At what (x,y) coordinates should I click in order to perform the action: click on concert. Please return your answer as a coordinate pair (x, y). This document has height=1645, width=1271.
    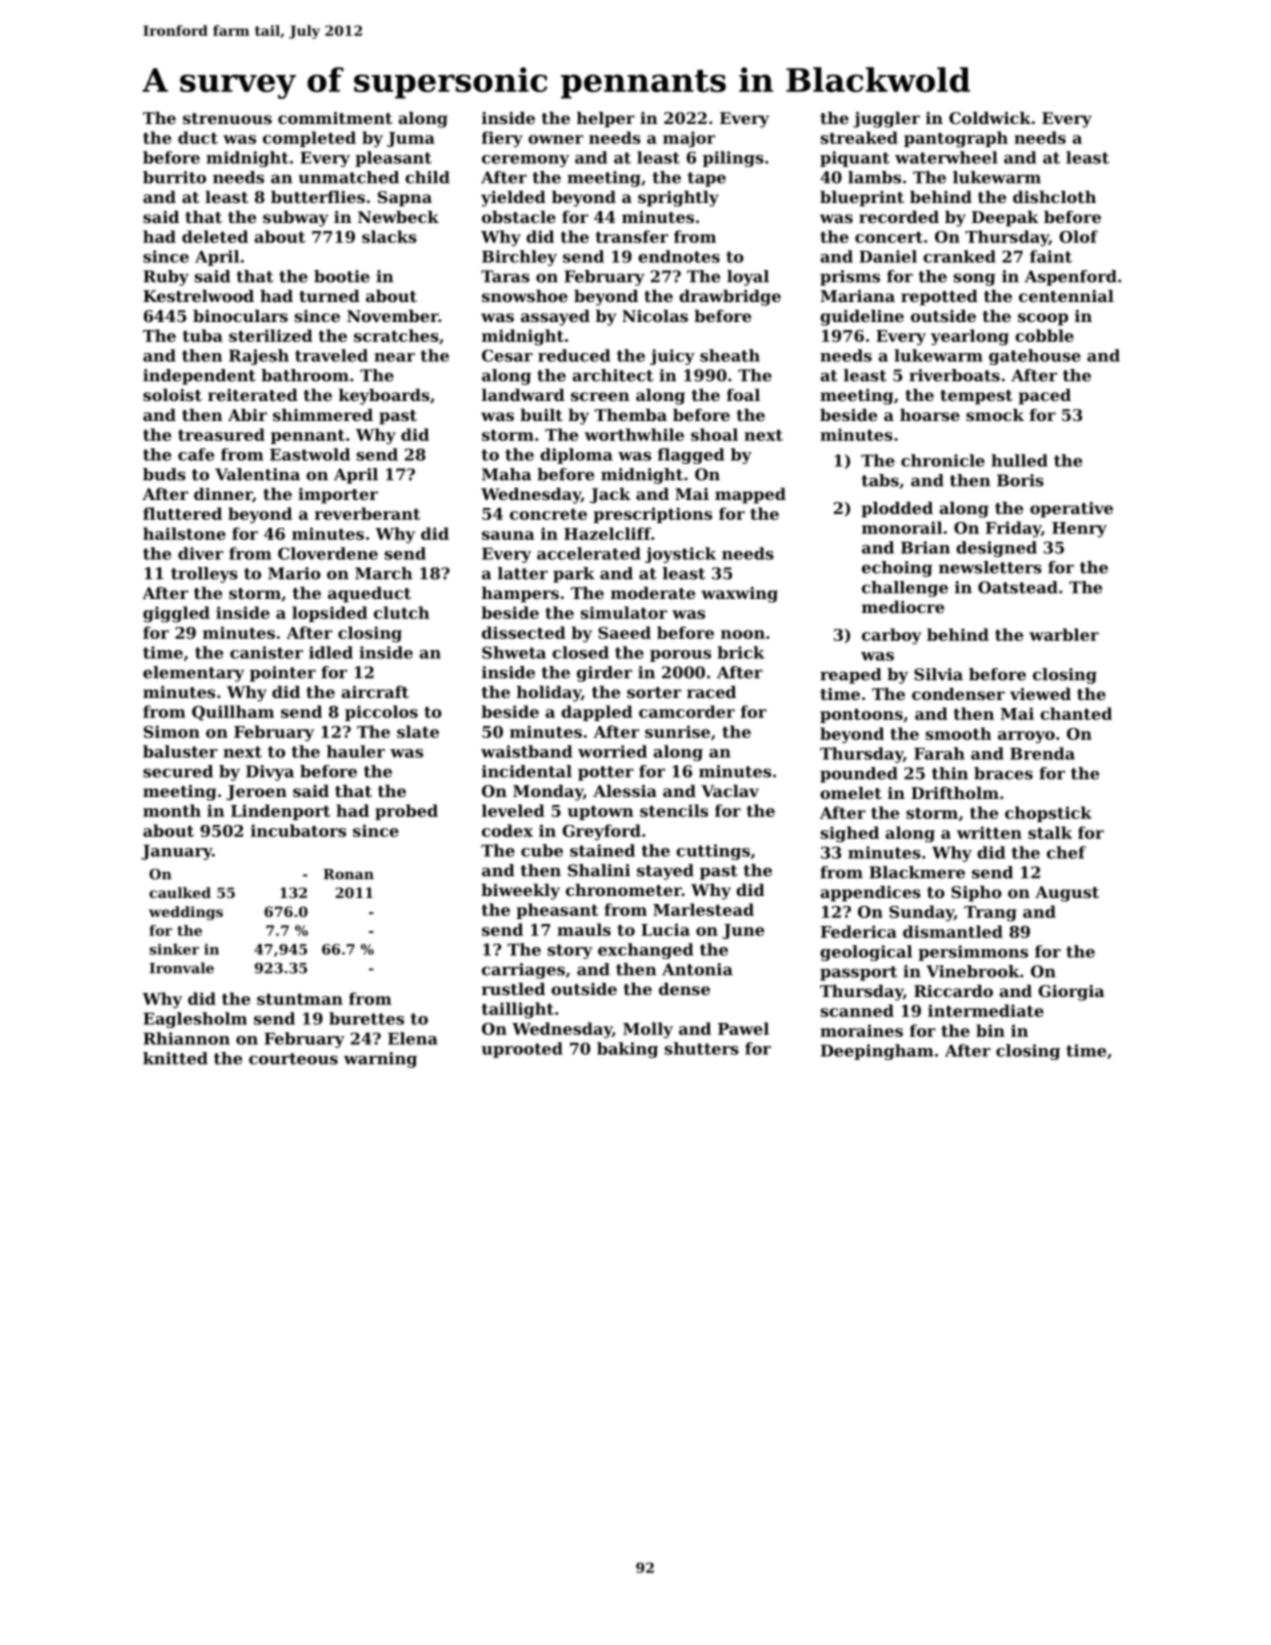
    Looking at the image, I should click on (889, 237).
